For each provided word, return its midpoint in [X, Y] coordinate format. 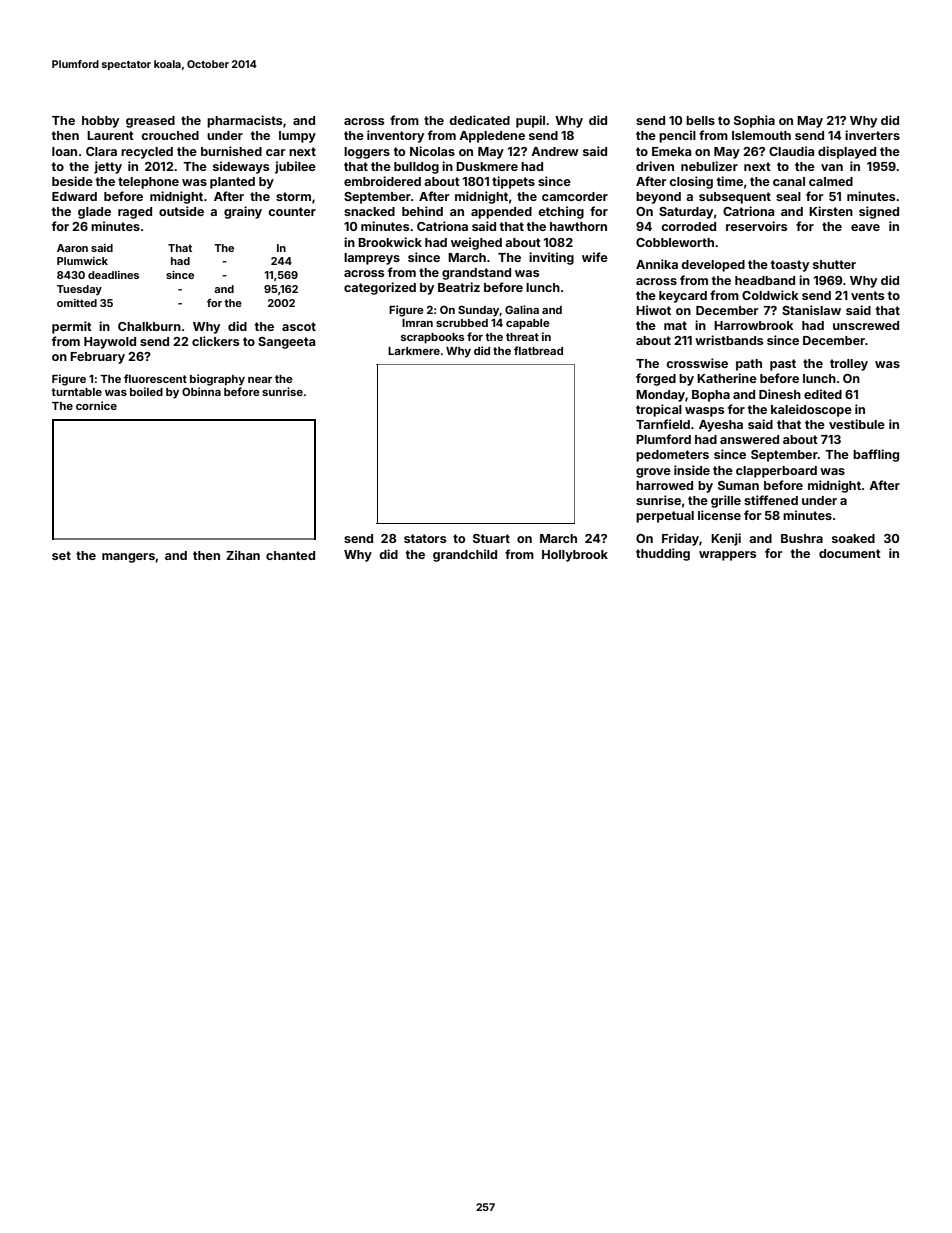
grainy [243, 212]
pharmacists [244, 121]
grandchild [465, 555]
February [97, 358]
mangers [128, 558]
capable [528, 324]
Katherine [727, 378]
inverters [872, 135]
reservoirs [756, 226]
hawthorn [578, 226]
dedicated [479, 120]
